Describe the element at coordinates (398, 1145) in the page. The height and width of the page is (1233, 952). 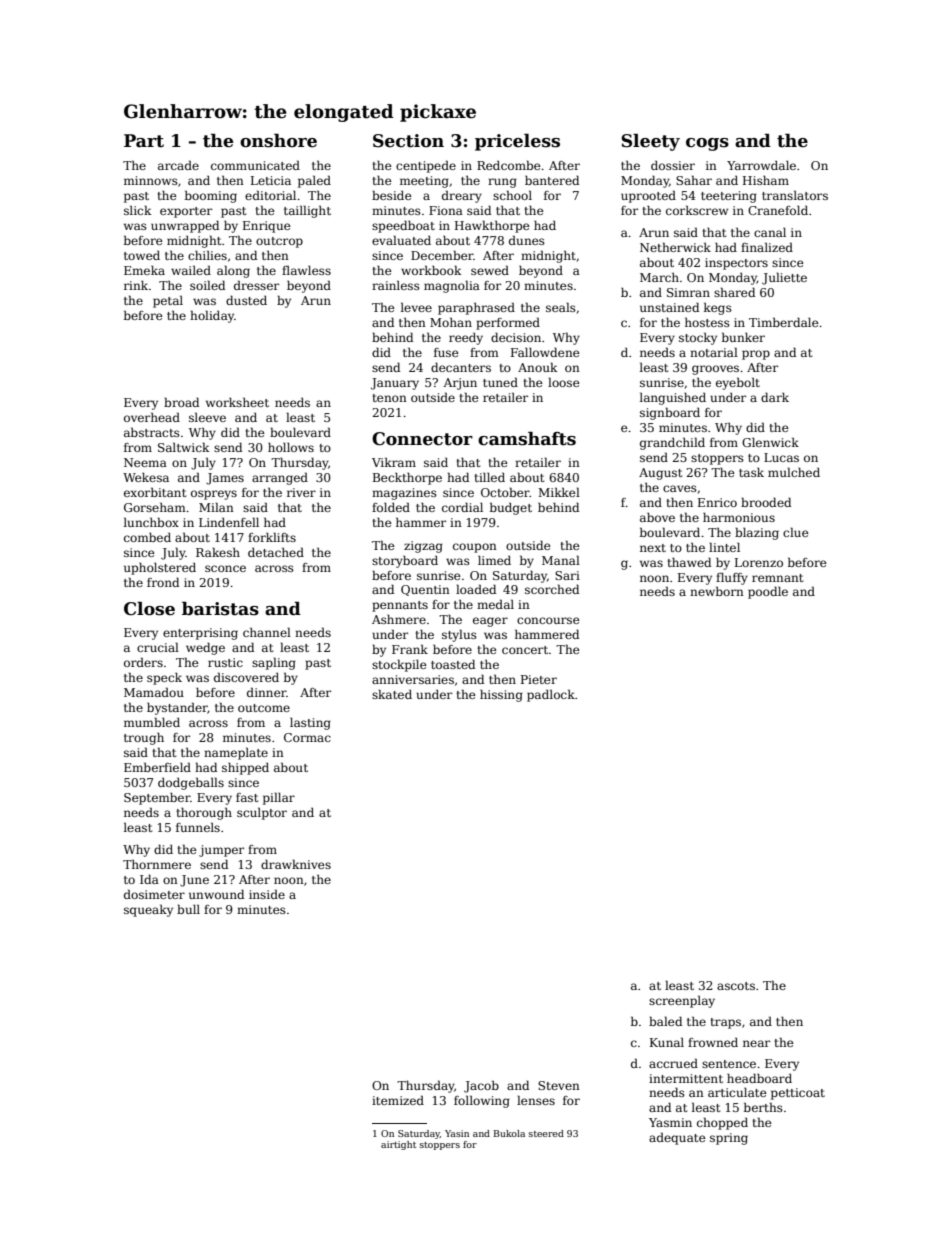
I see `airtight` at that location.
